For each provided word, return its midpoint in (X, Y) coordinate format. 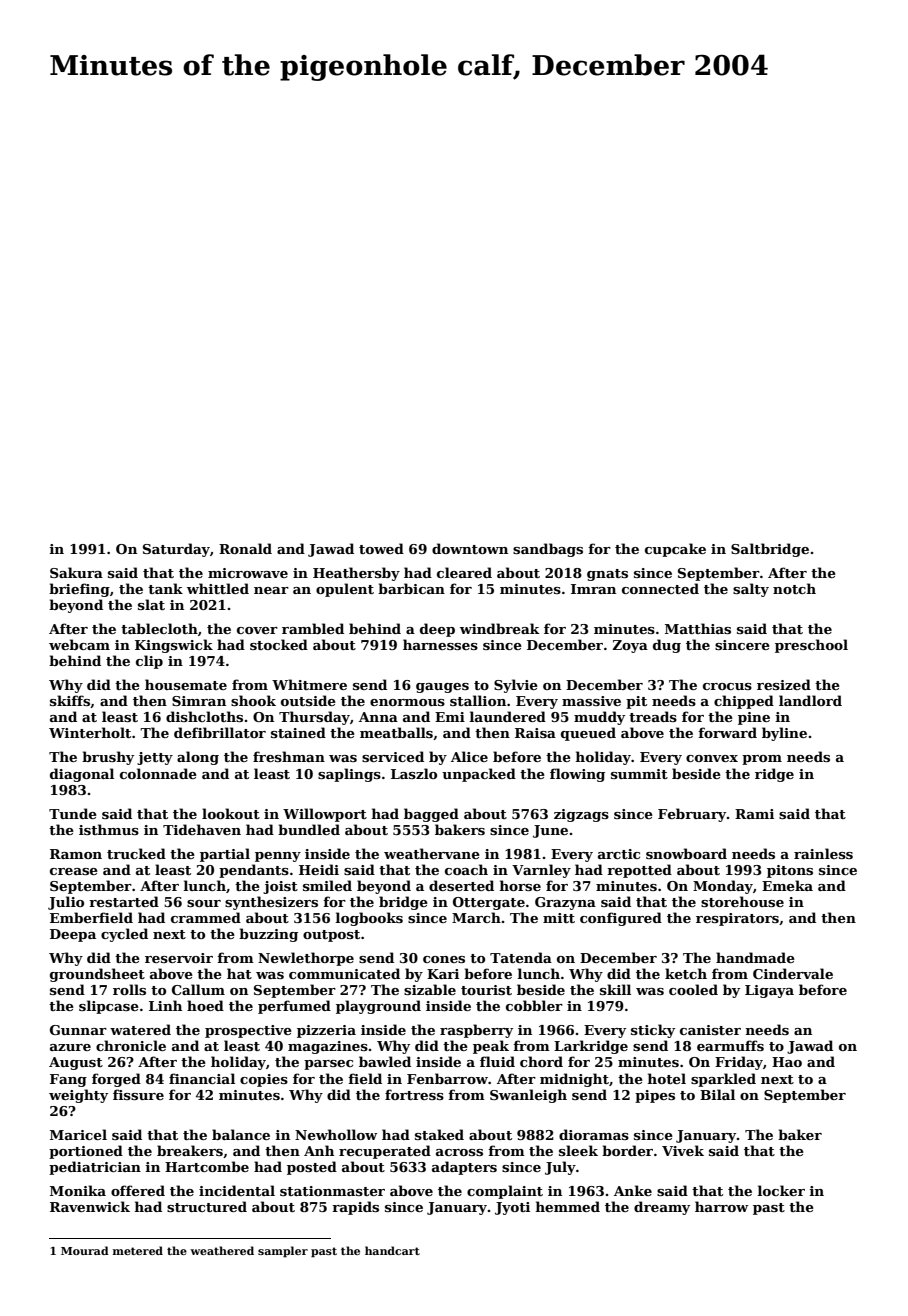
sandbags (548, 550)
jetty (155, 758)
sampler (283, 1252)
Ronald (245, 548)
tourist (486, 990)
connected (660, 588)
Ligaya (769, 991)
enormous (407, 702)
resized (784, 684)
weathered (222, 1250)
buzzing (268, 935)
